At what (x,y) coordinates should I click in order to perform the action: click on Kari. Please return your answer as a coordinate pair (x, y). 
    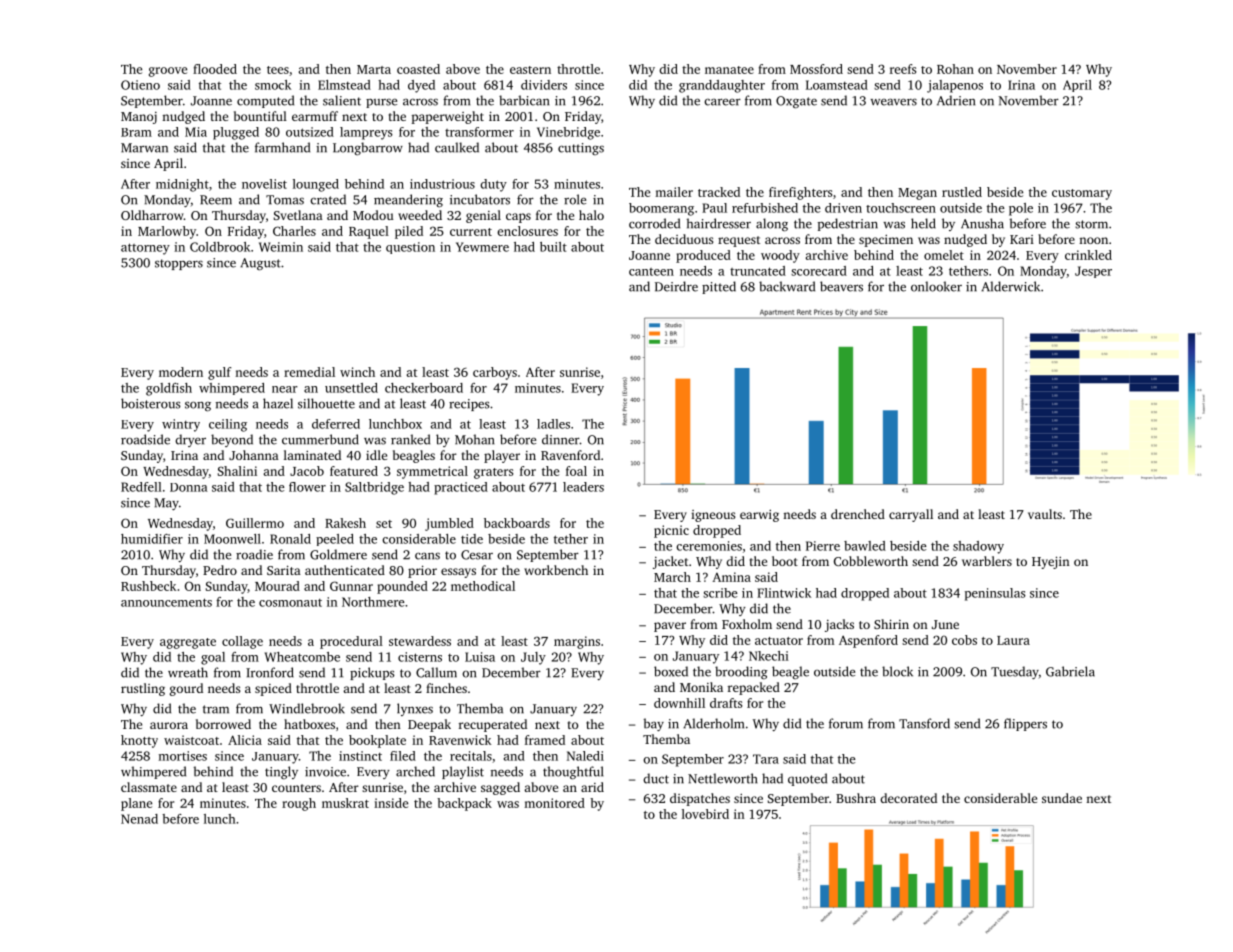
    Looking at the image, I should click on (1022, 239).
